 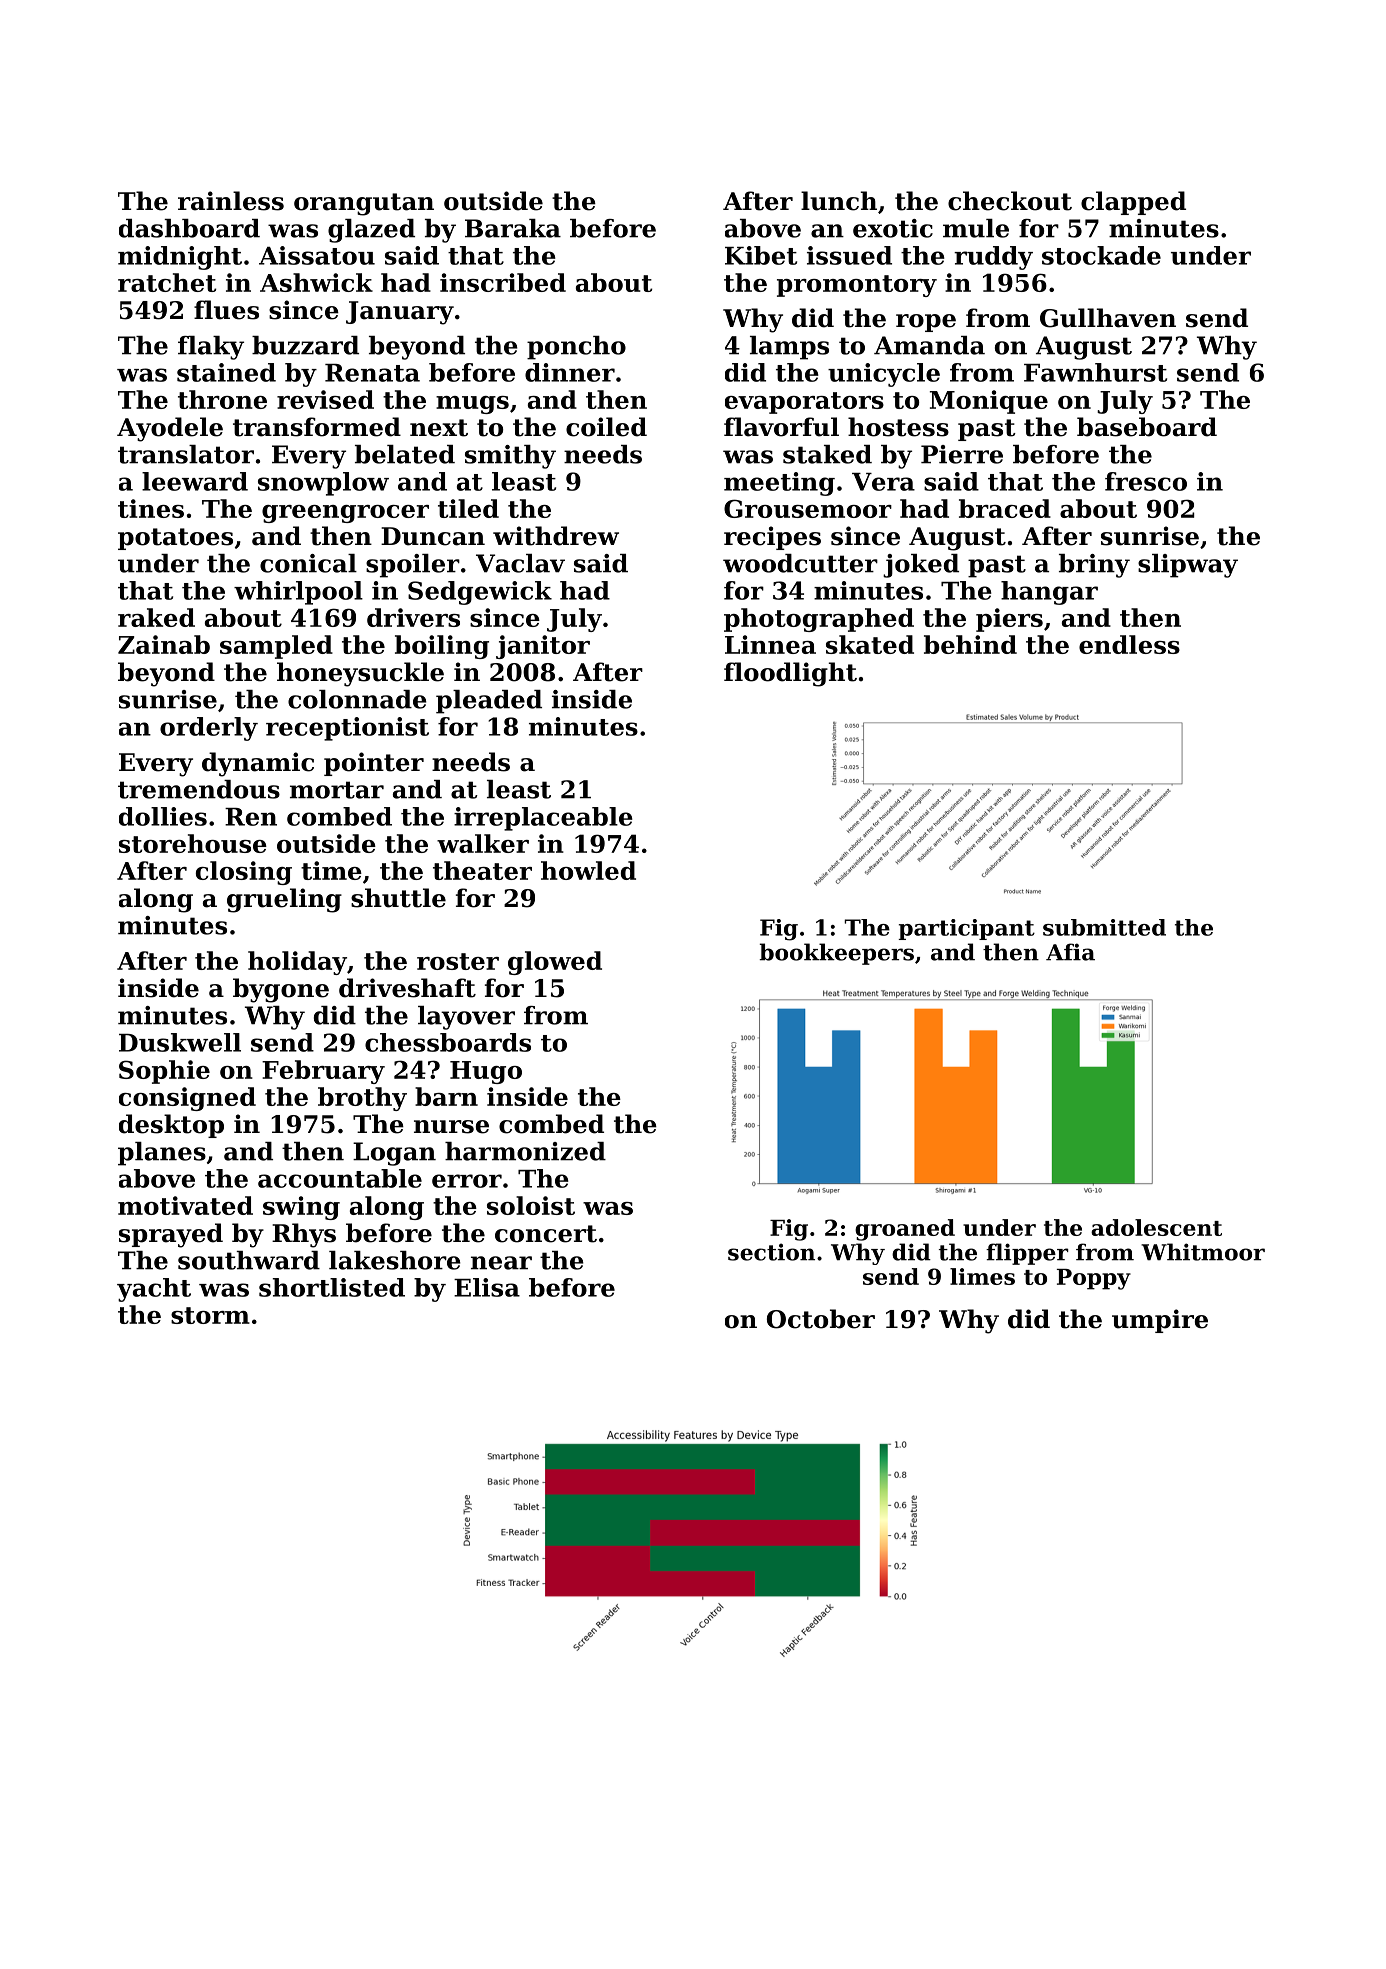 I want to click on revised, so click(x=325, y=399).
